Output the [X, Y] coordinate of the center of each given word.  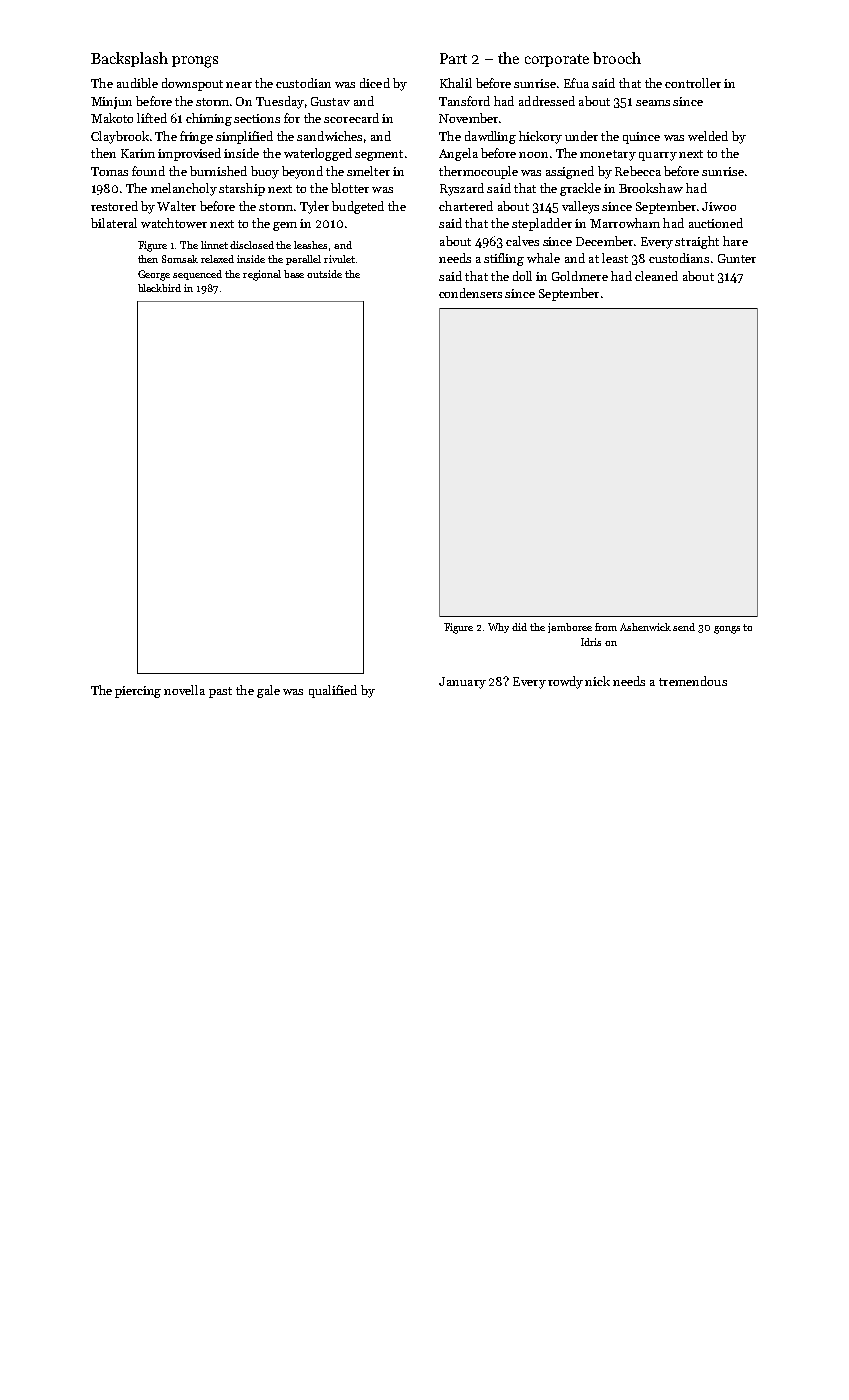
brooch [617, 58]
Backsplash [129, 59]
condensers [470, 293]
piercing [138, 692]
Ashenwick [645, 627]
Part [453, 58]
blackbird [159, 288]
